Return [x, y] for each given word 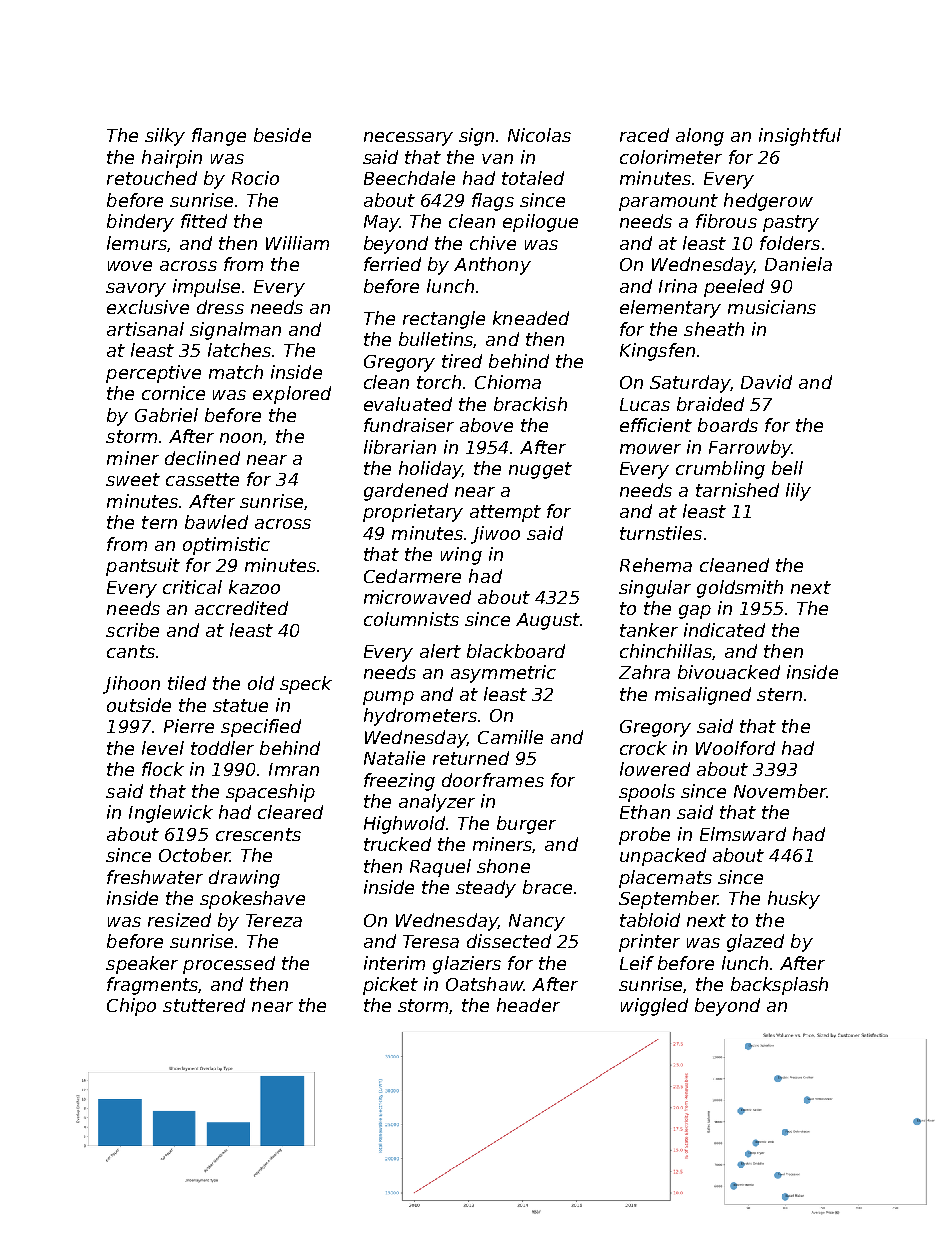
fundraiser [409, 425]
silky [165, 137]
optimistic [226, 546]
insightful [800, 137]
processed [229, 965]
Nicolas [539, 135]
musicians [772, 307]
